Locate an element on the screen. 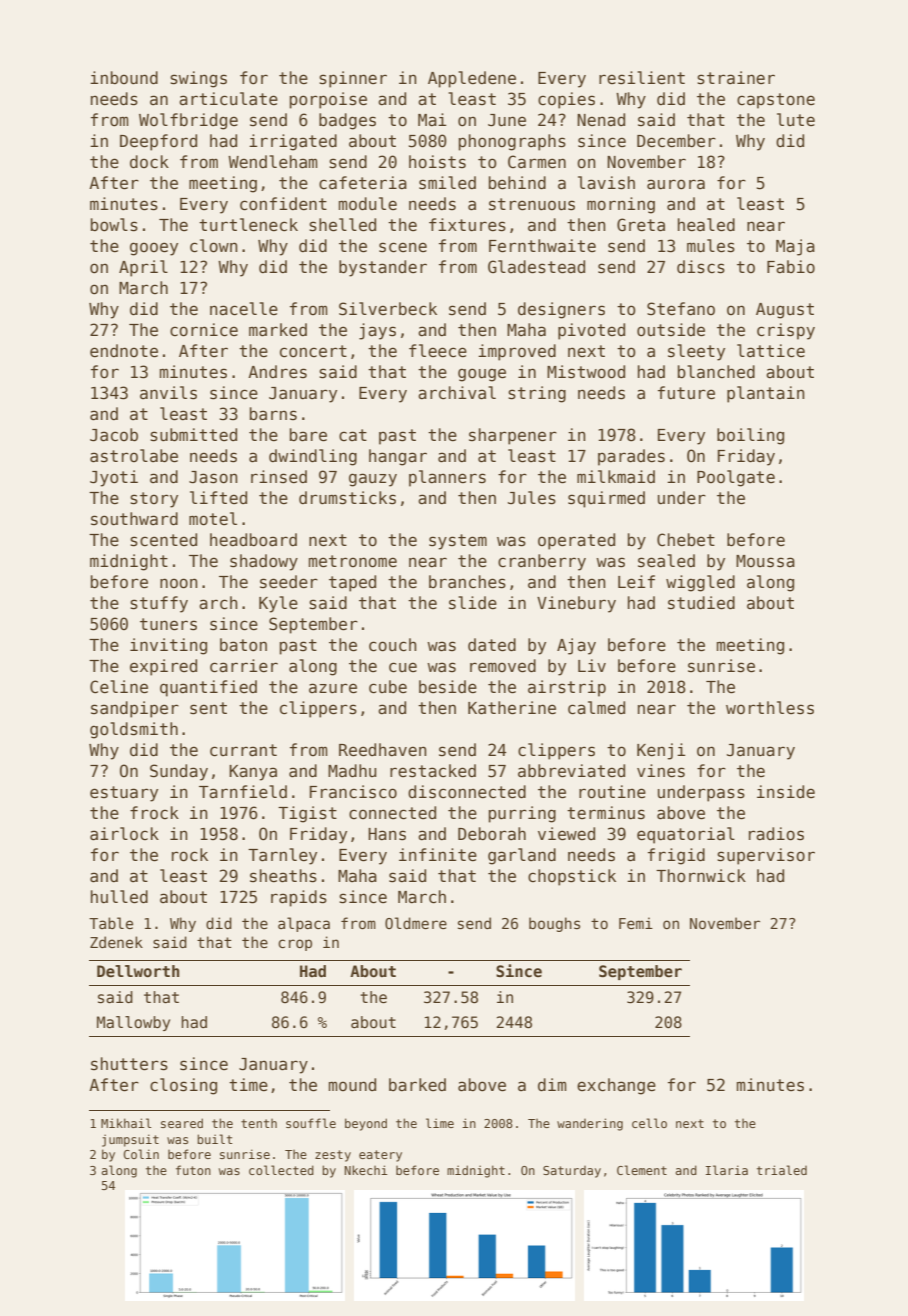 The height and width of the screenshot is (1316, 908). Femi is located at coordinates (636, 923).
